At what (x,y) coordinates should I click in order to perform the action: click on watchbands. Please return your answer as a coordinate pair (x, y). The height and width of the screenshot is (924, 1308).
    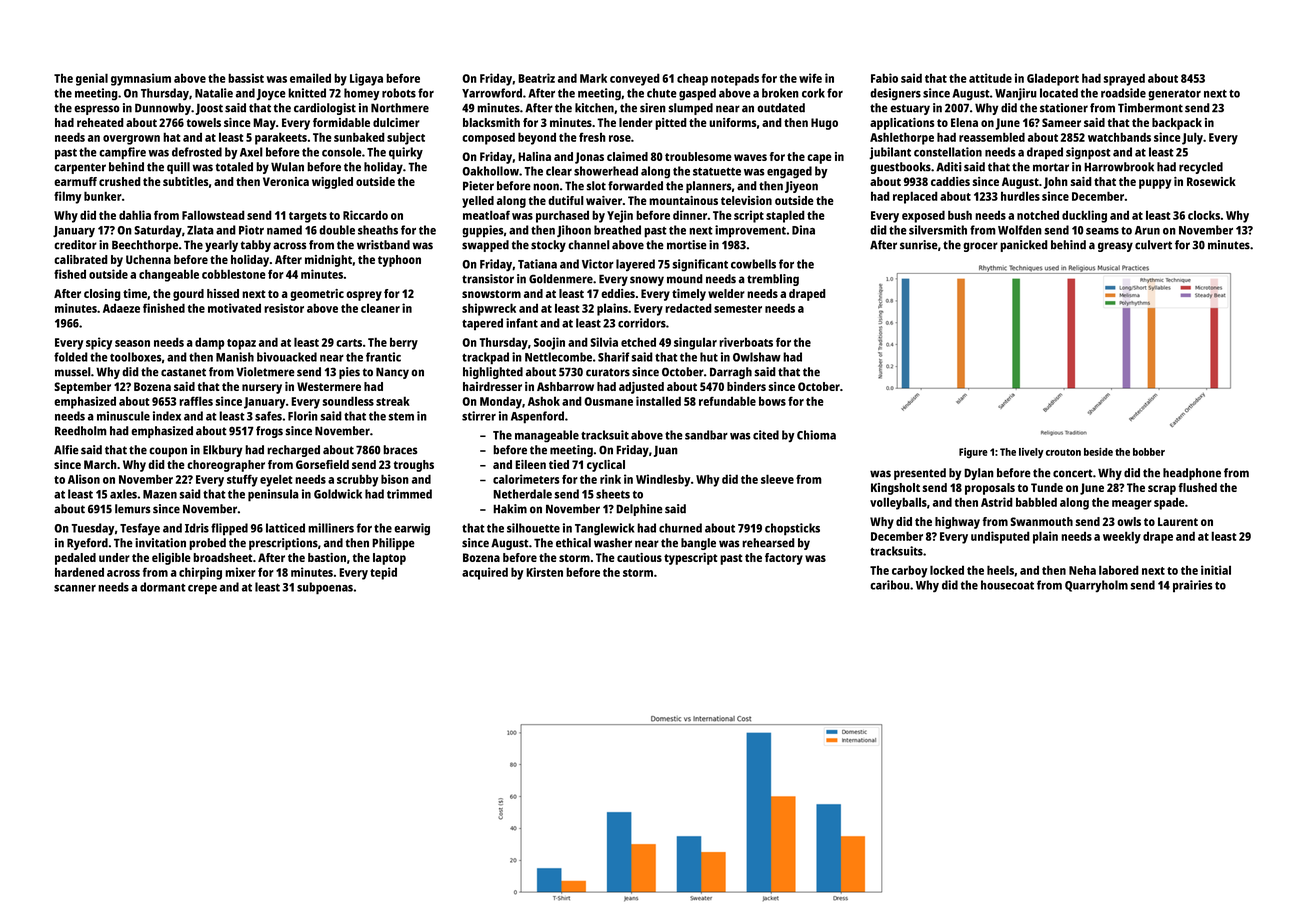
    Looking at the image, I should click on (1119, 137).
